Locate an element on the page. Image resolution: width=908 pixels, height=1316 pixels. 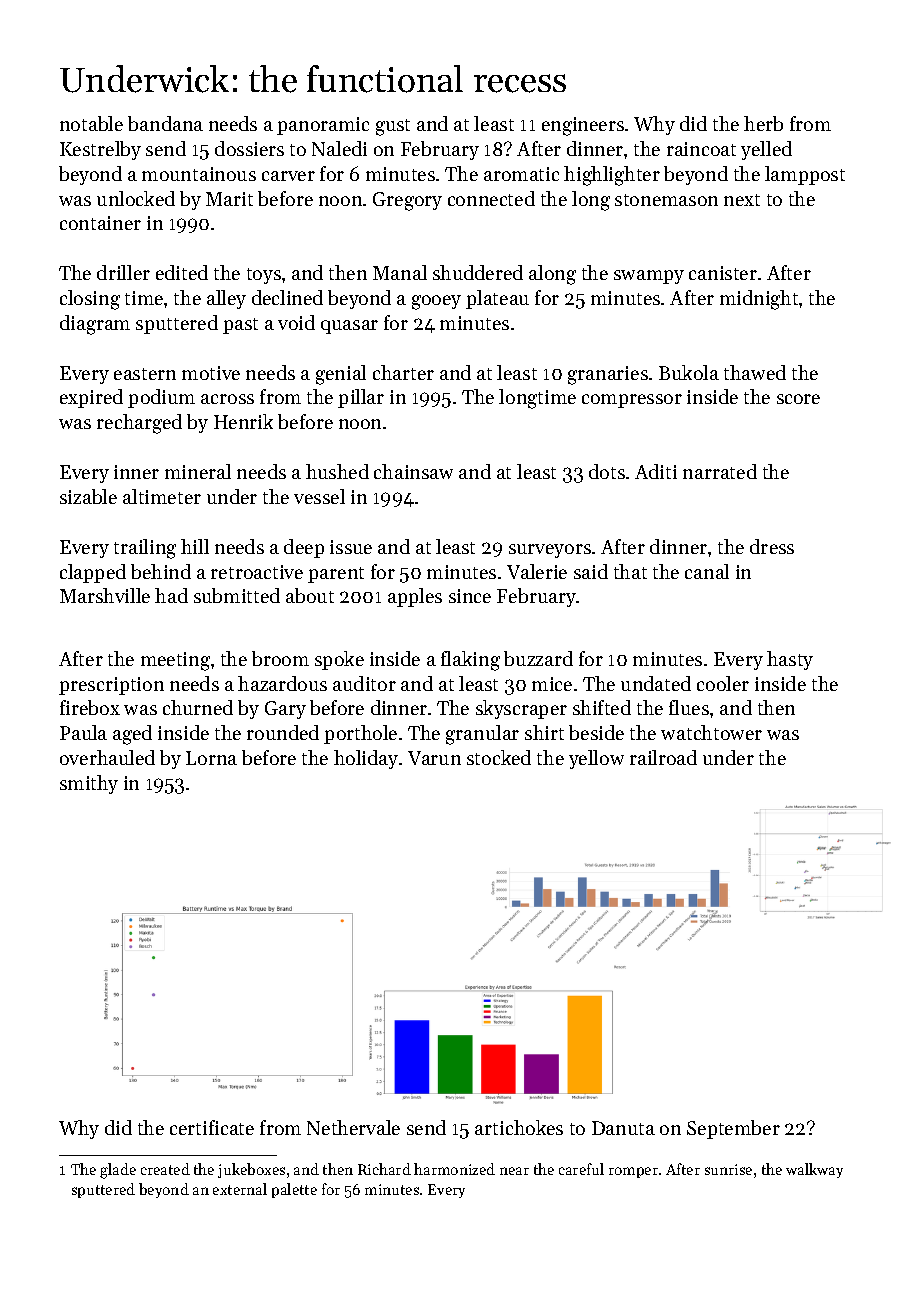
rounded is located at coordinates (283, 732).
